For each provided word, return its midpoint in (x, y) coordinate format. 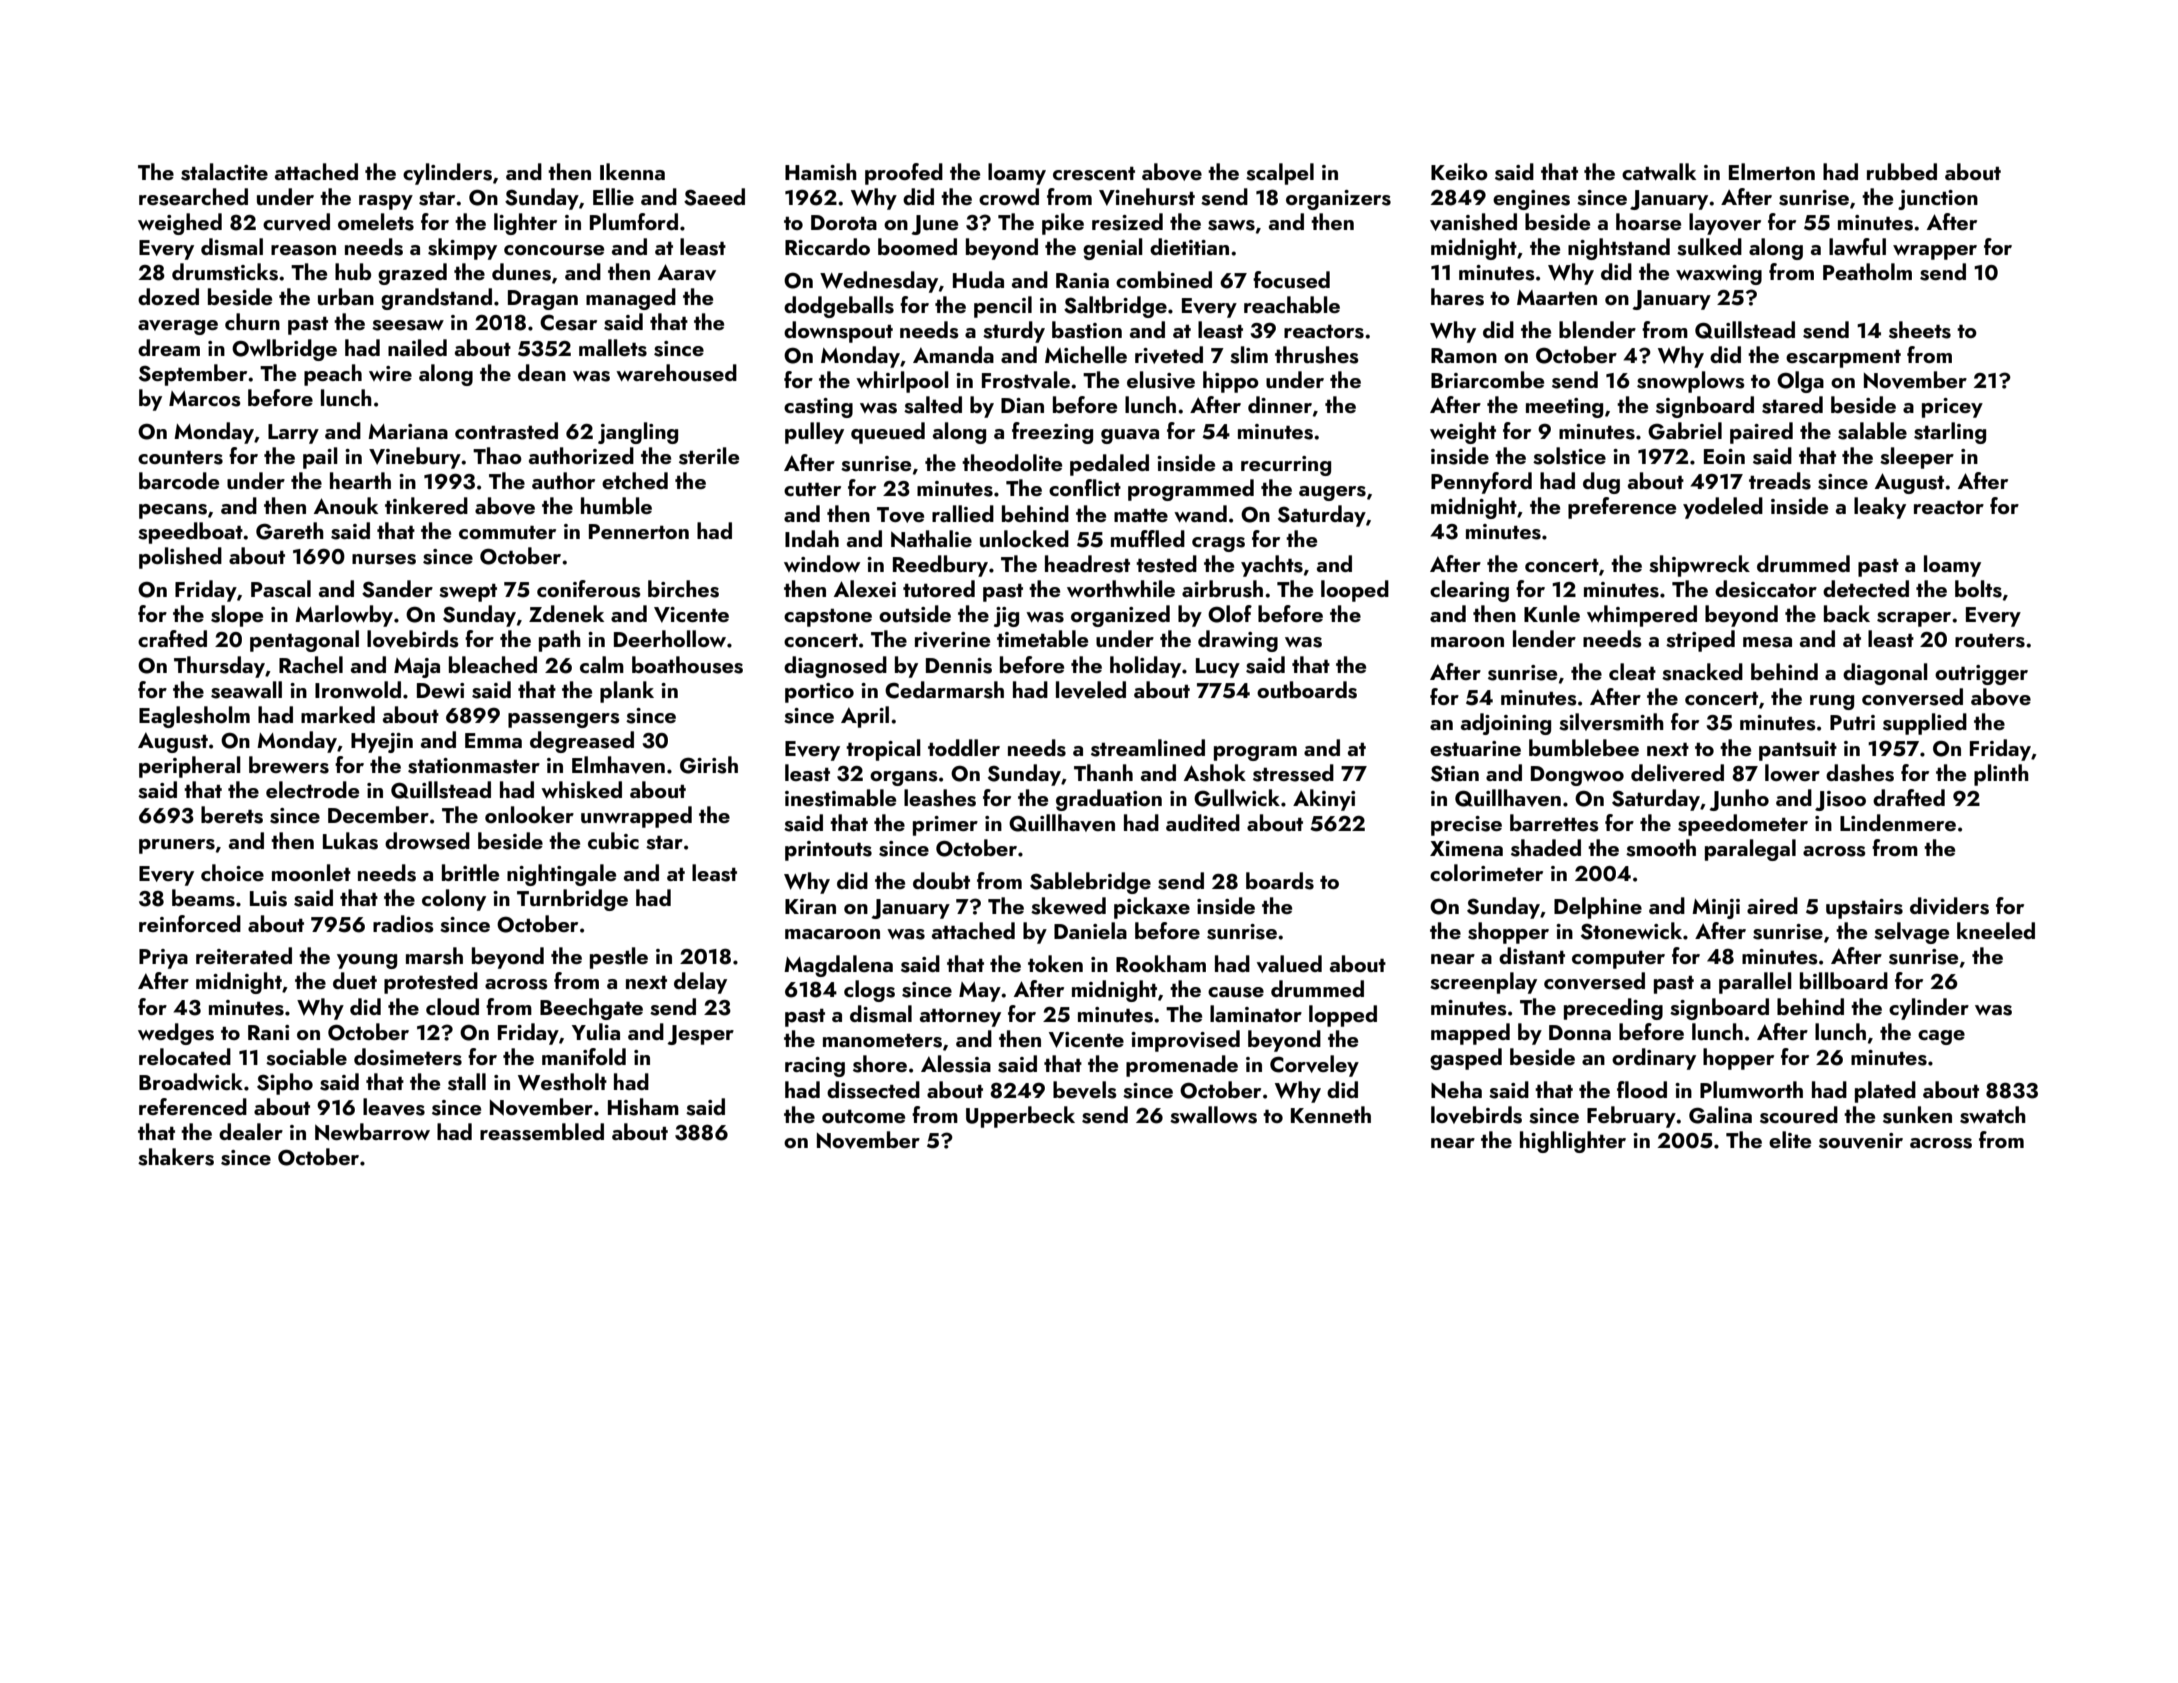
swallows (1213, 1115)
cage (1941, 1037)
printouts (828, 851)
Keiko (1459, 171)
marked (338, 714)
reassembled (542, 1132)
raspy (386, 202)
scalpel (1280, 174)
